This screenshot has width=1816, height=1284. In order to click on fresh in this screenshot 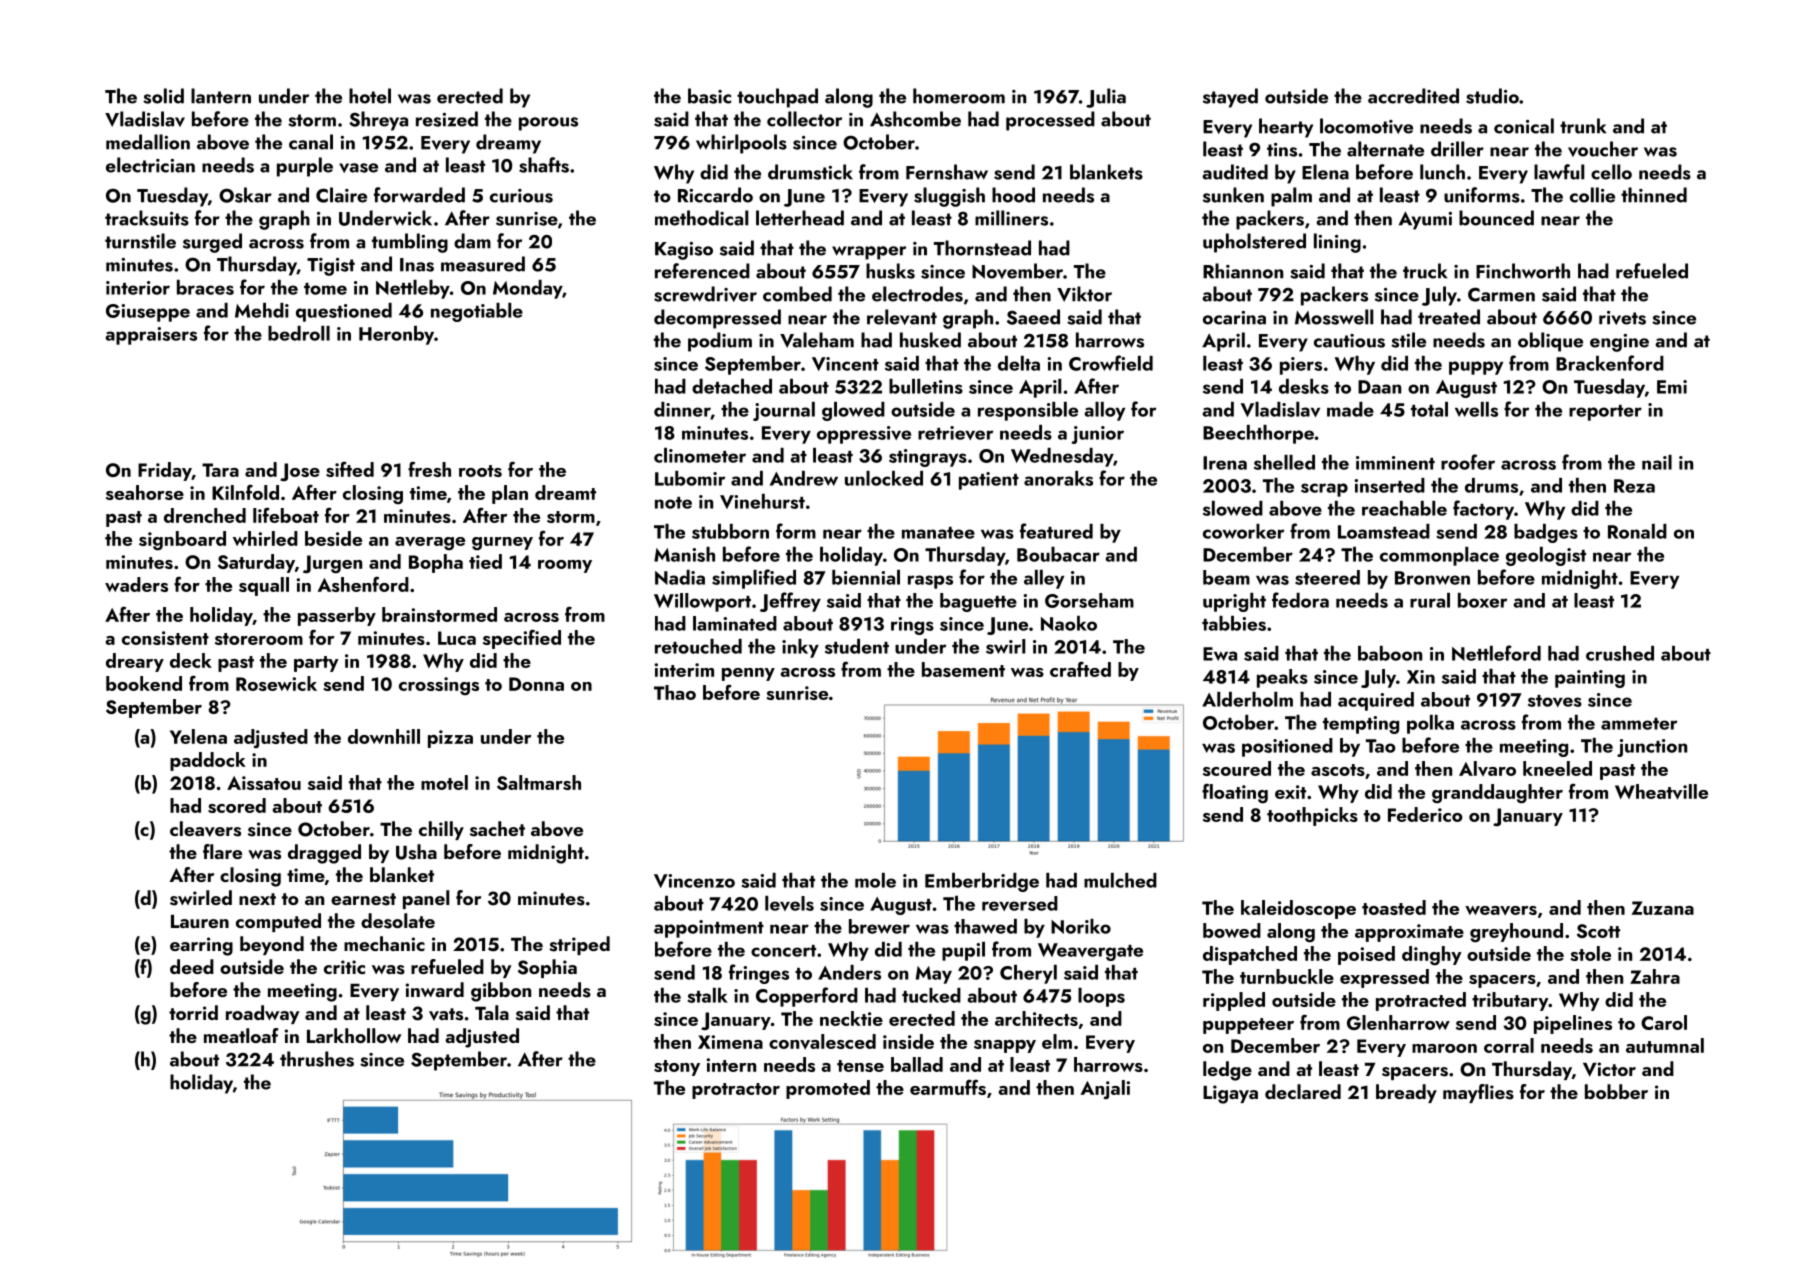, I will do `click(429, 469)`.
